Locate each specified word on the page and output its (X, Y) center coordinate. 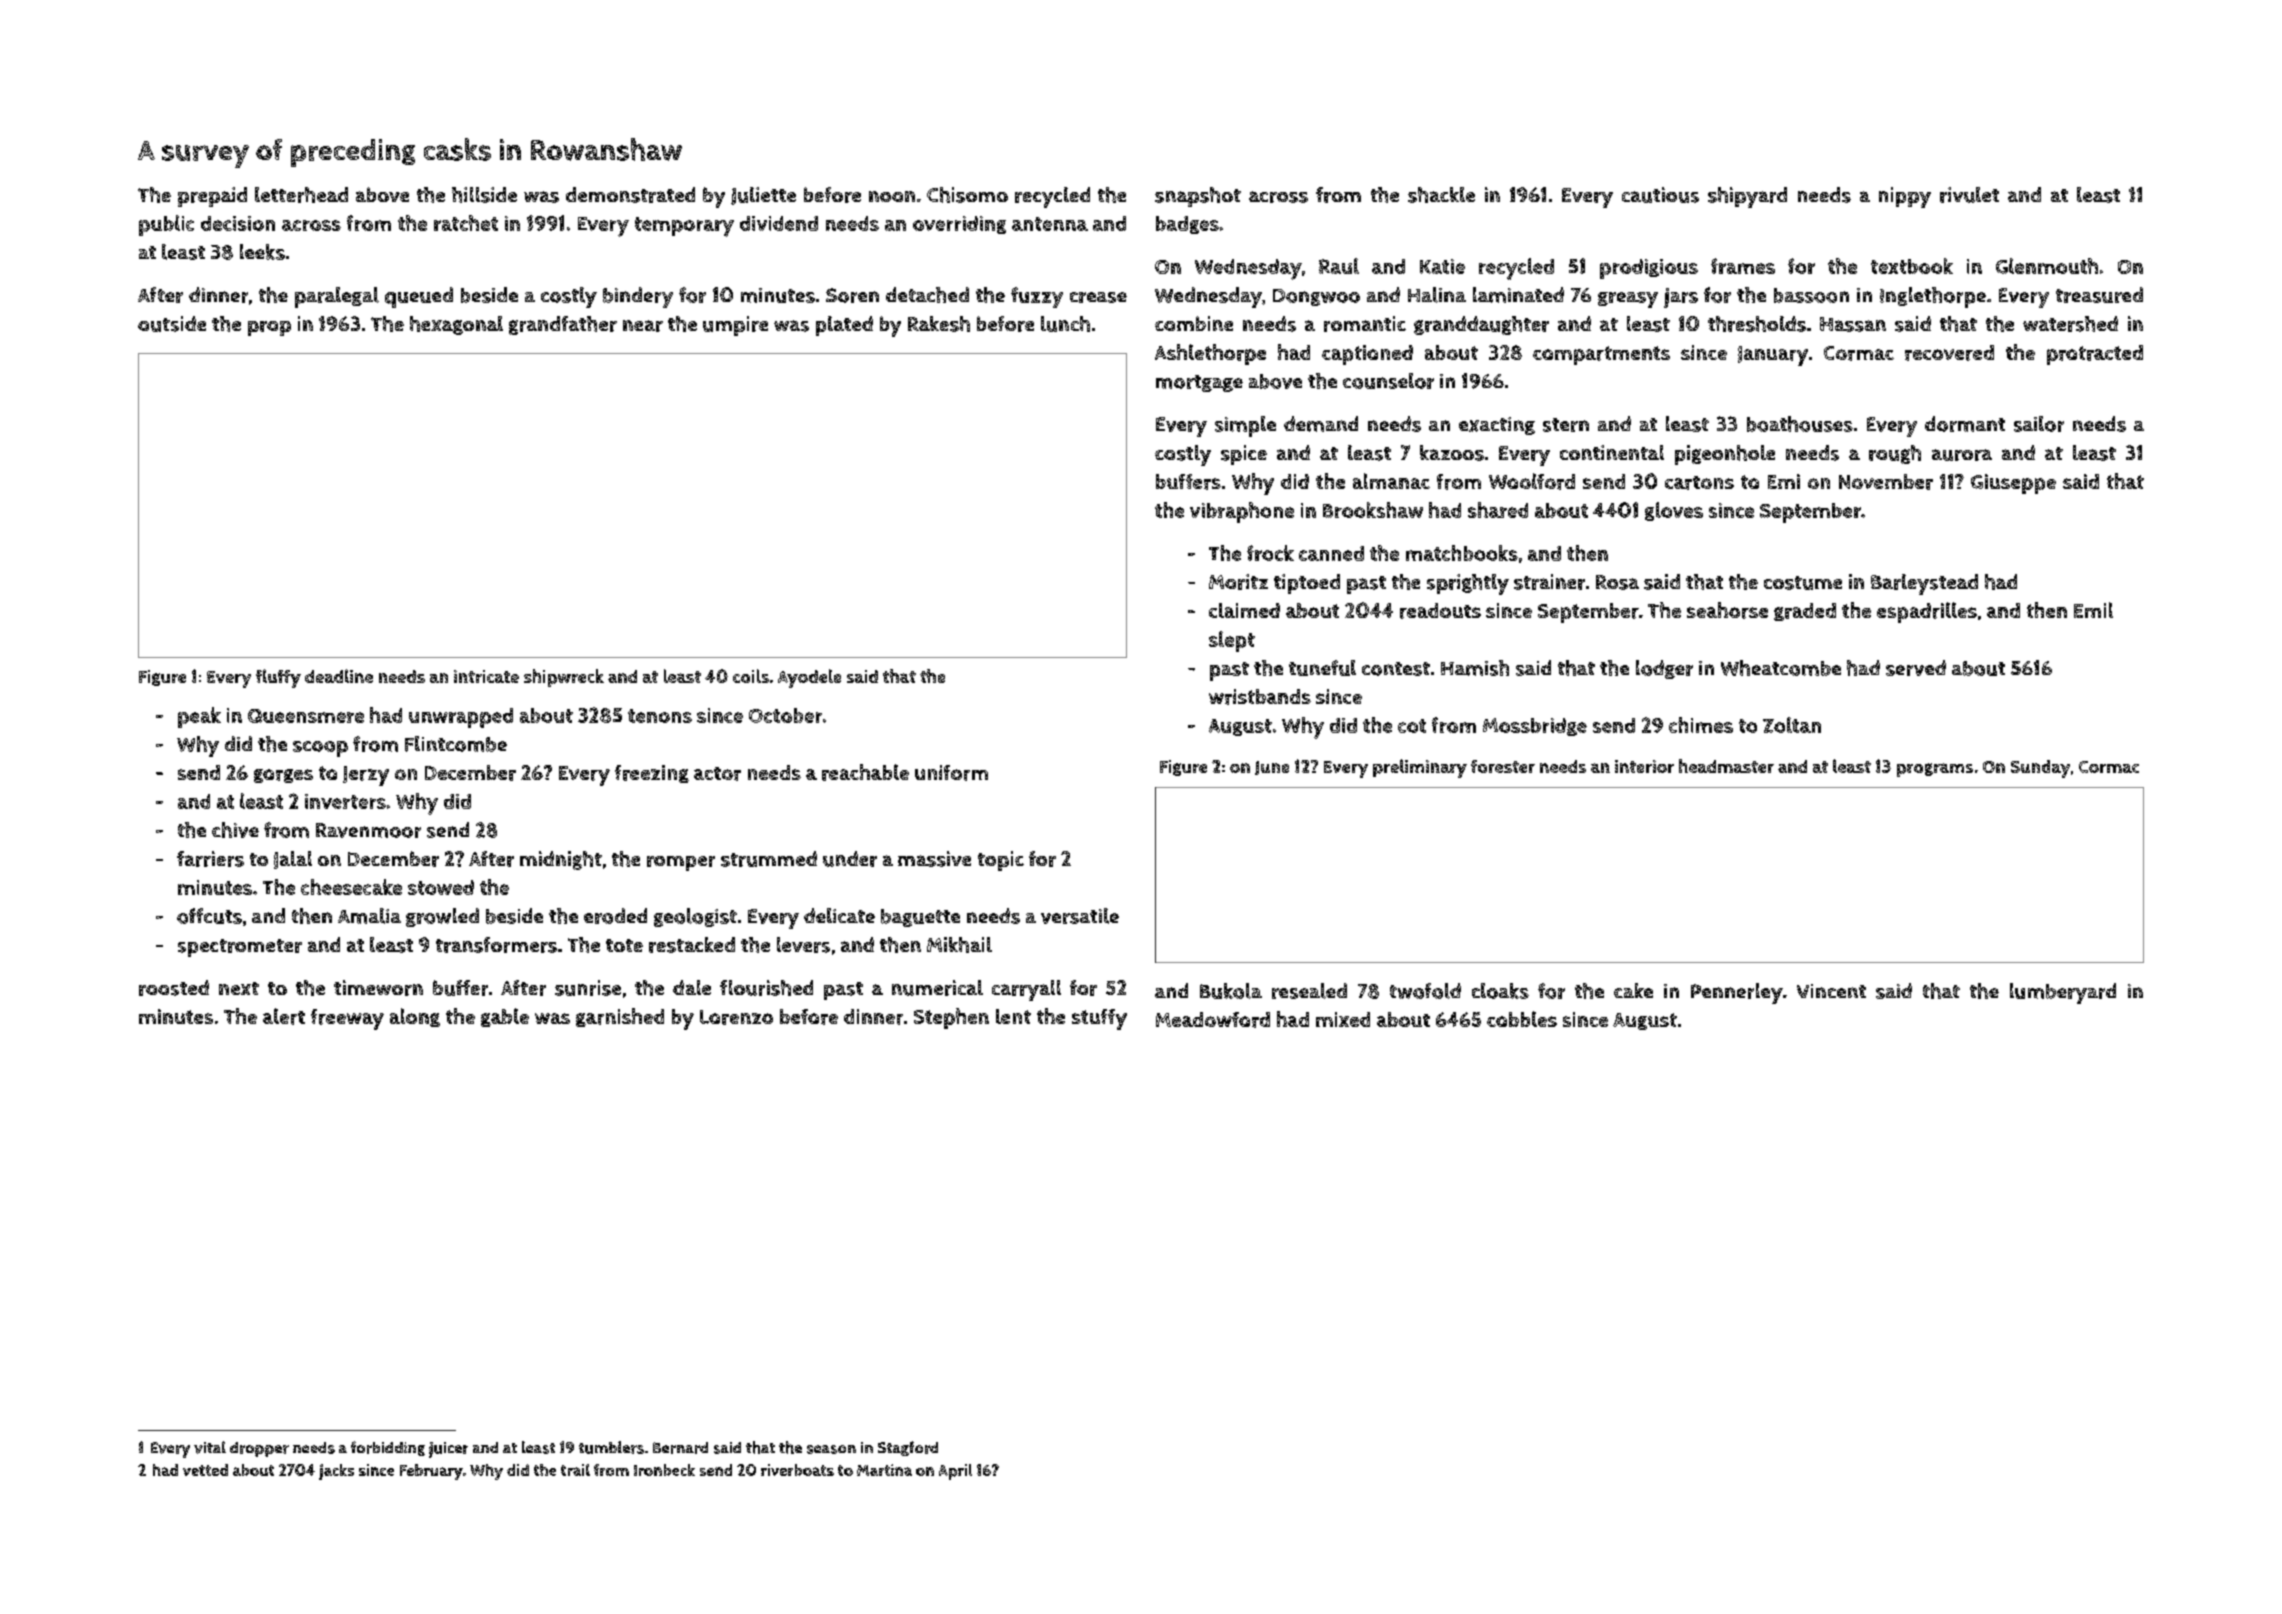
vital (210, 1447)
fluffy (278, 678)
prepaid (212, 197)
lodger (1664, 669)
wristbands (1260, 697)
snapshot (1198, 197)
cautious (1660, 195)
